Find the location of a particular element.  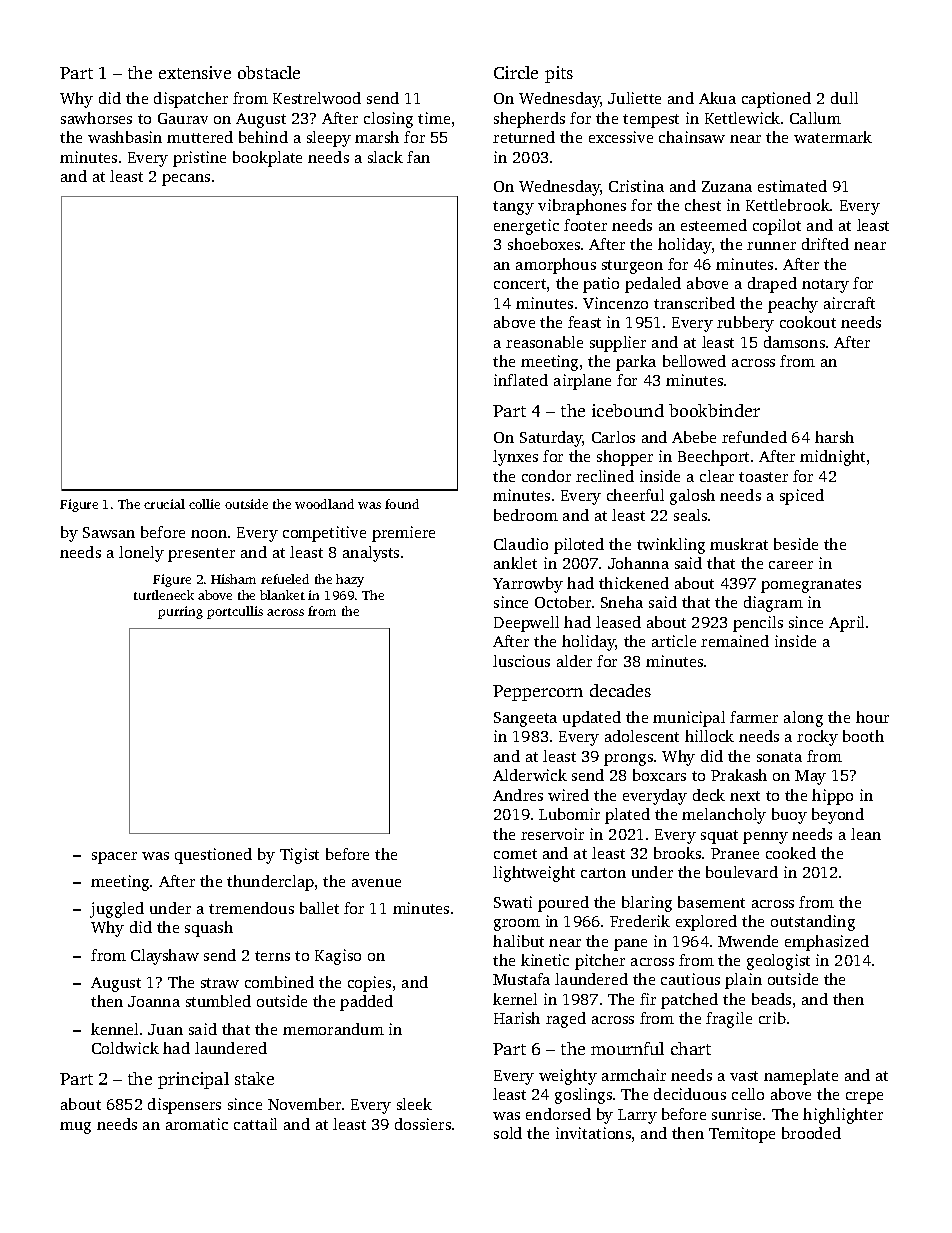

pecans is located at coordinates (186, 180).
